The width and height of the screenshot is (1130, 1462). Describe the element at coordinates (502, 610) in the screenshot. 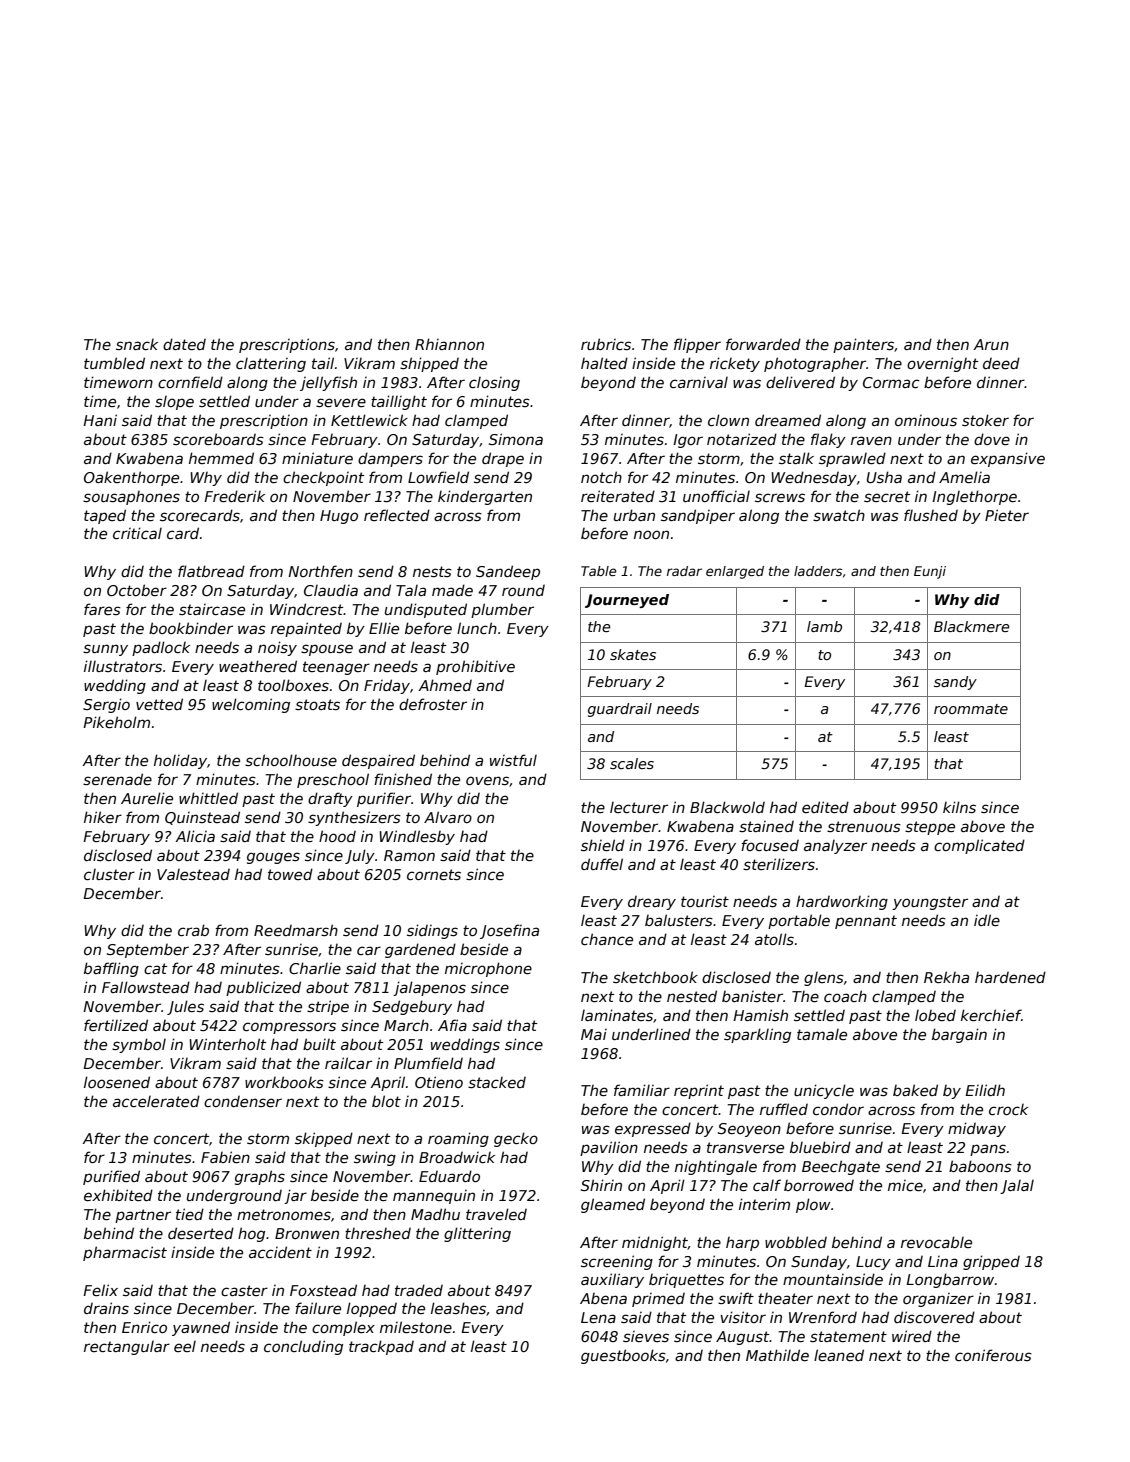

I see `plumber` at that location.
